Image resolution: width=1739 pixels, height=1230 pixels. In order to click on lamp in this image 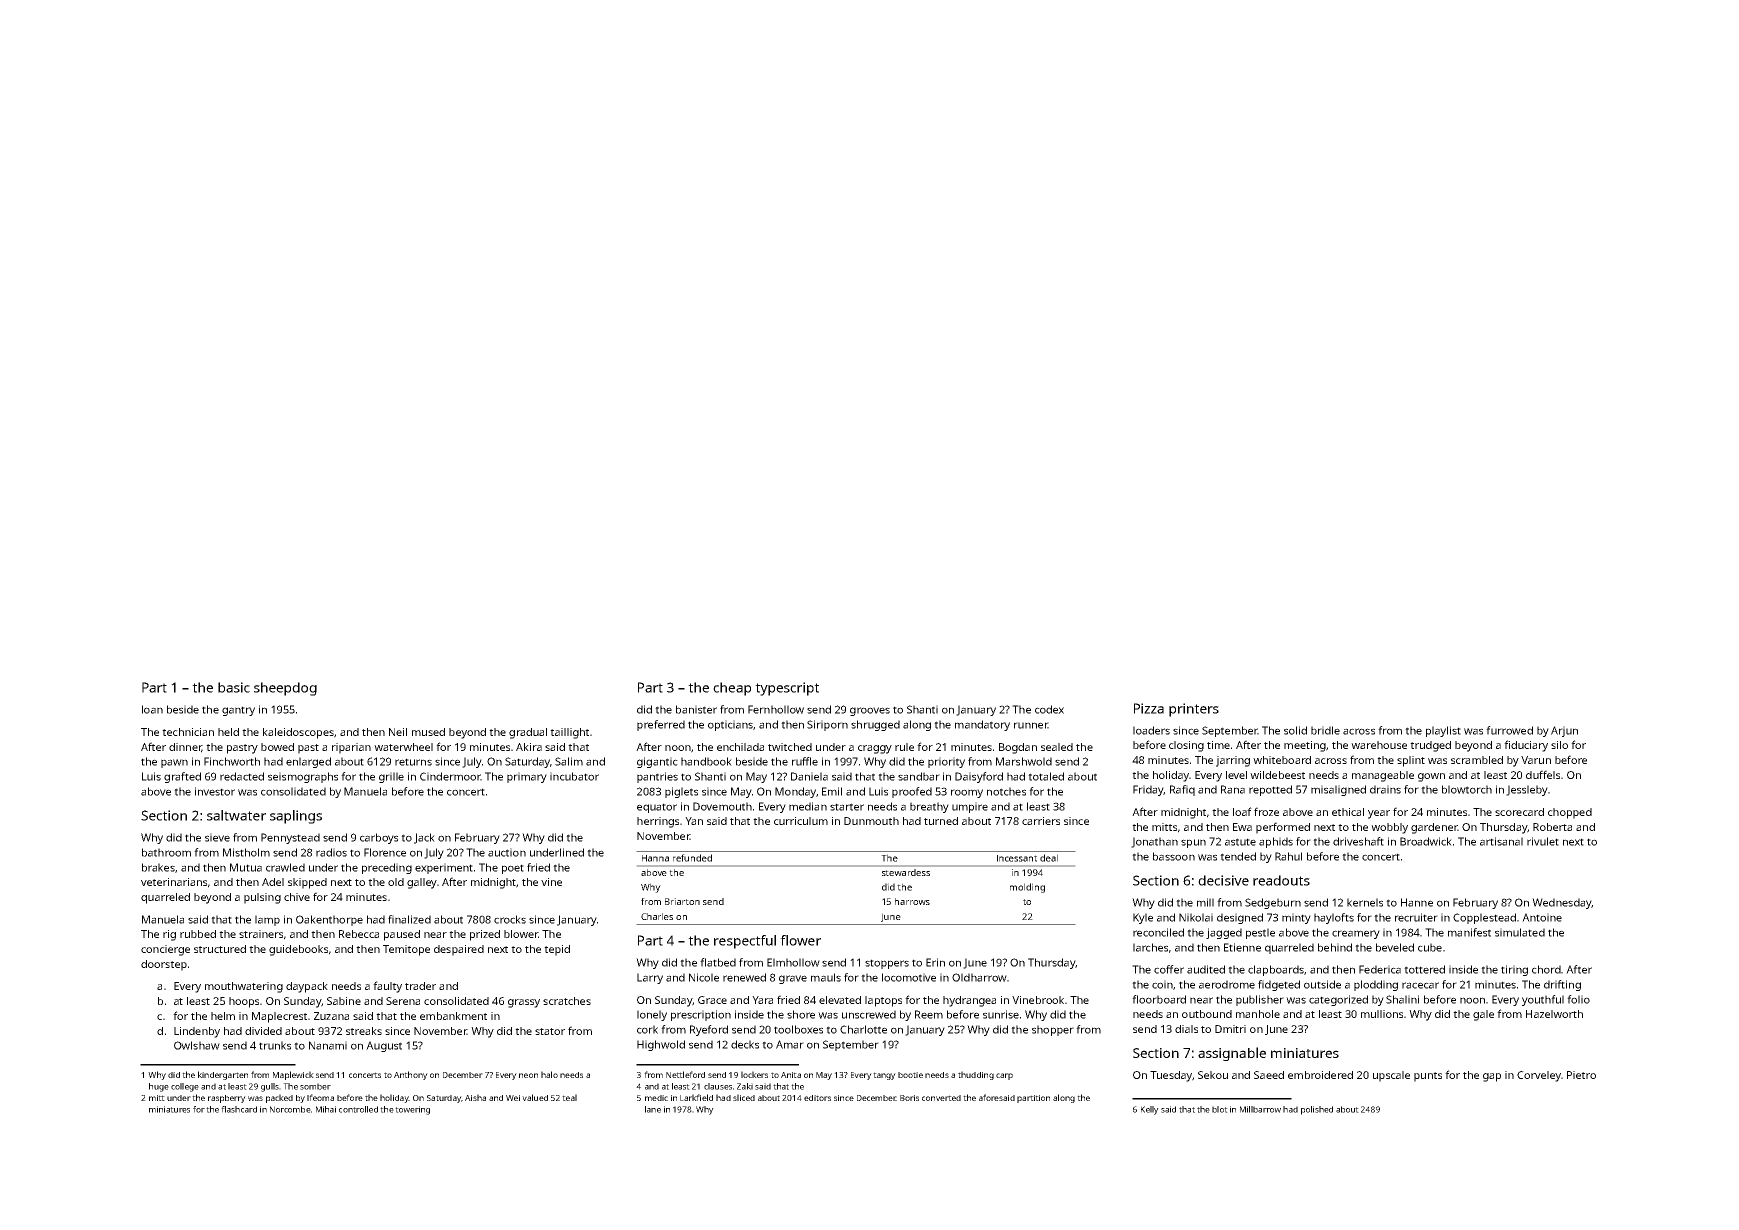, I will do `click(267, 920)`.
